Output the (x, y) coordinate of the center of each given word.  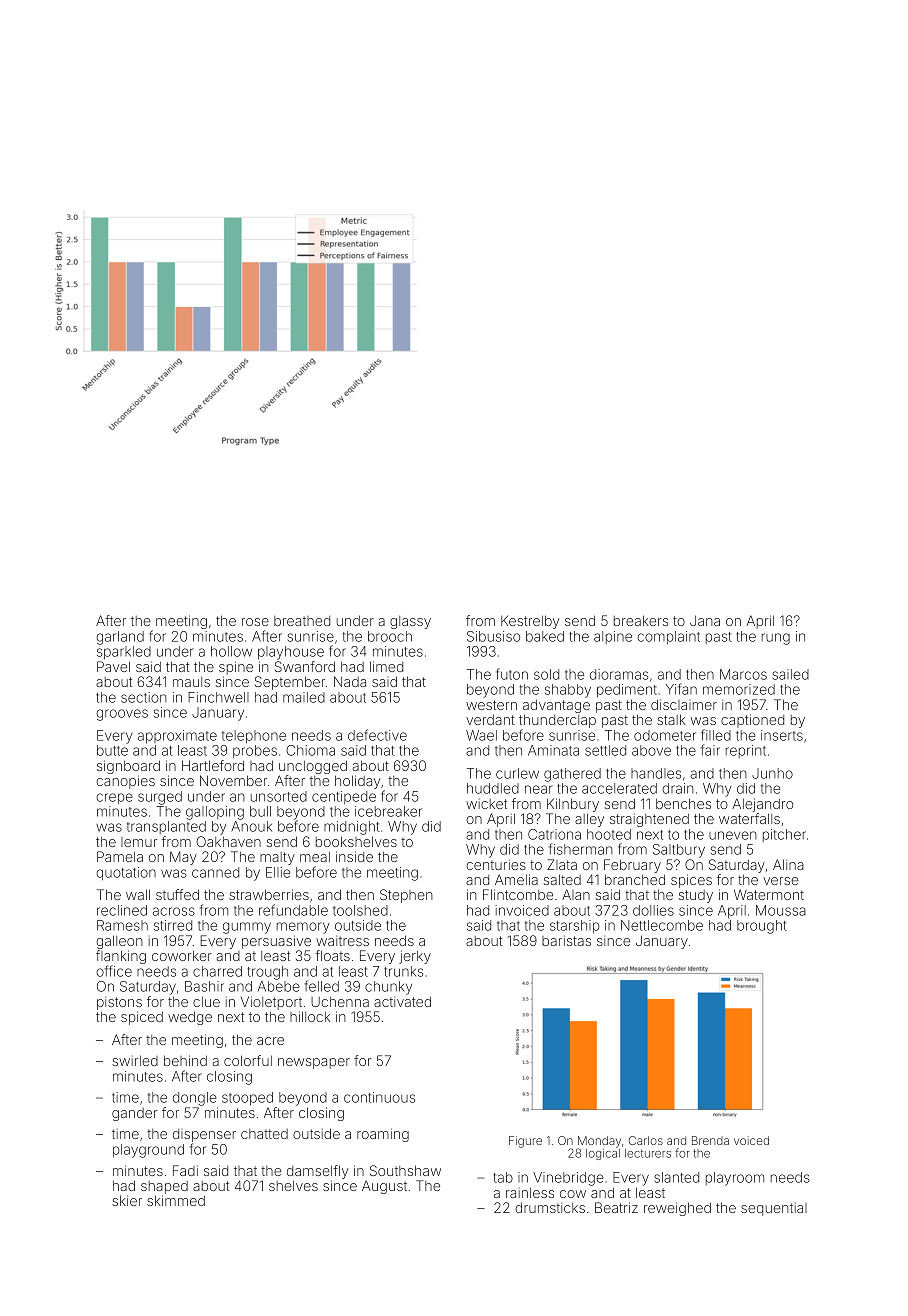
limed (386, 666)
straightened (649, 820)
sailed (790, 674)
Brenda (710, 1140)
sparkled (124, 653)
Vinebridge (568, 1179)
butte (112, 750)
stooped (247, 1099)
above (651, 750)
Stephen (406, 896)
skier (127, 1200)
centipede (344, 797)
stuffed (177, 894)
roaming (383, 1135)
